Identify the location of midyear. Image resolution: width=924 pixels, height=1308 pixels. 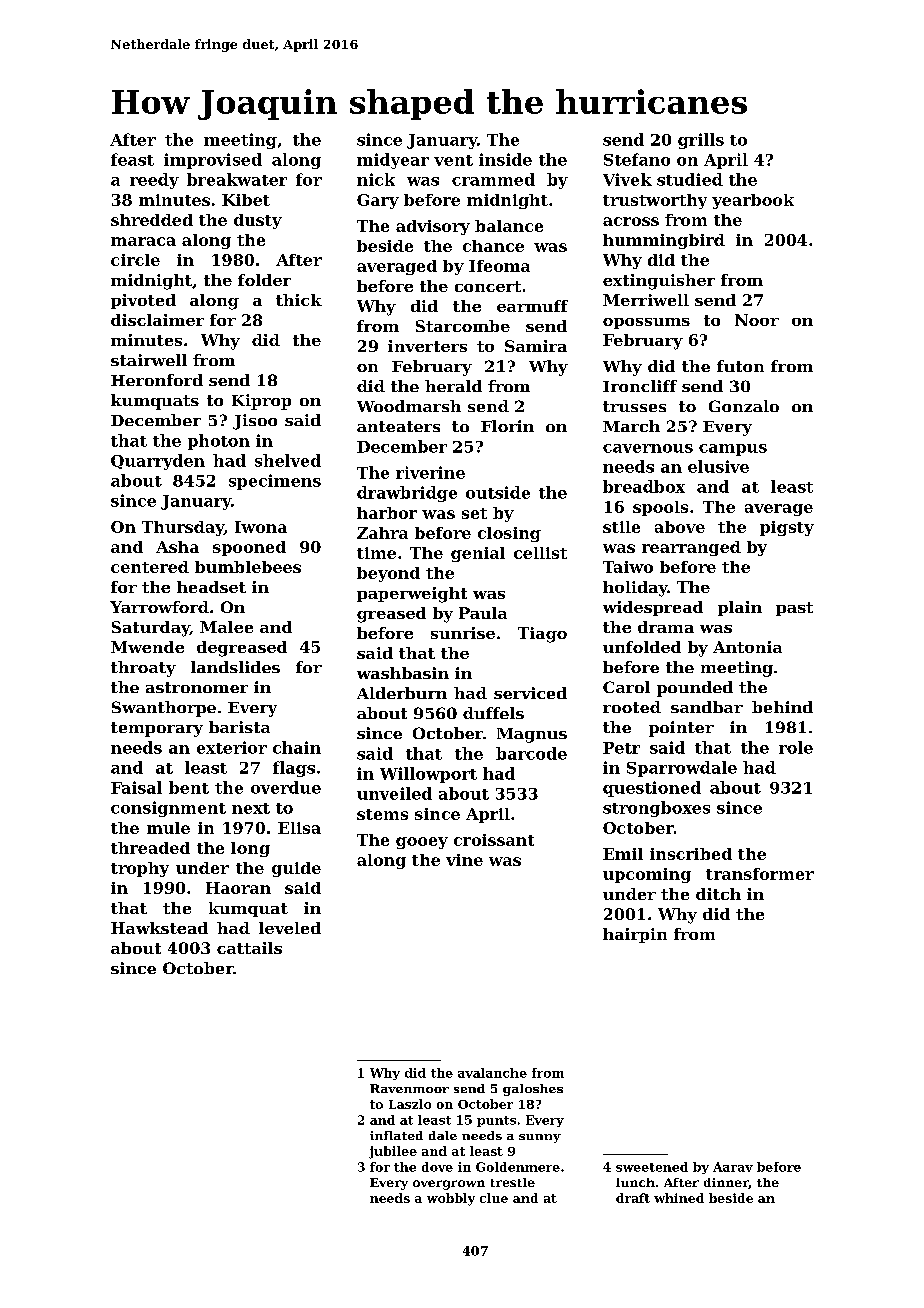
(393, 161).
